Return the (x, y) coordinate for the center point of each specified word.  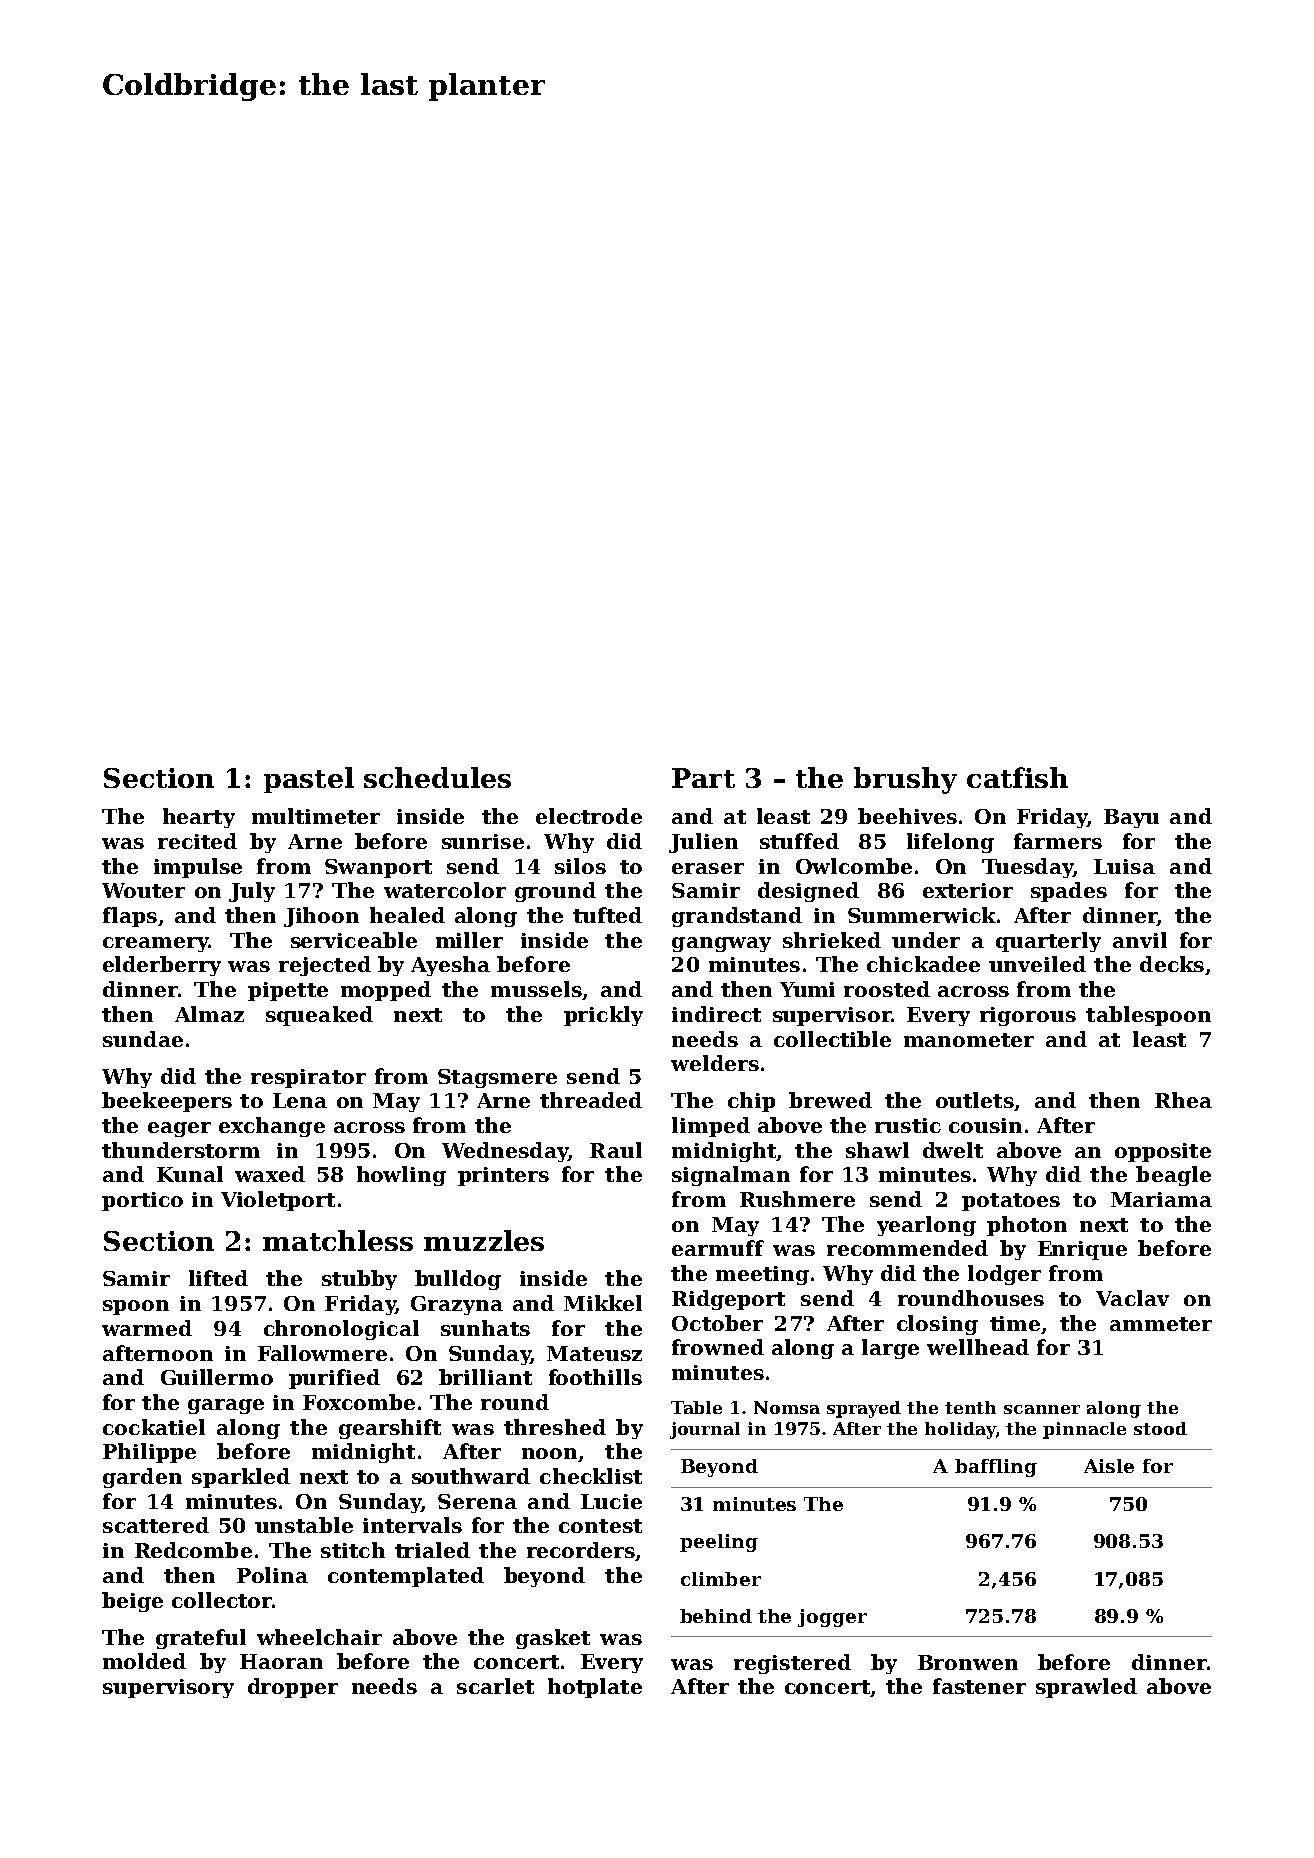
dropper (293, 1688)
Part (703, 778)
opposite (1163, 1152)
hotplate (595, 1688)
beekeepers (167, 1102)
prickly (603, 1016)
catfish (1017, 777)
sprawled (1086, 1688)
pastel (309, 780)
